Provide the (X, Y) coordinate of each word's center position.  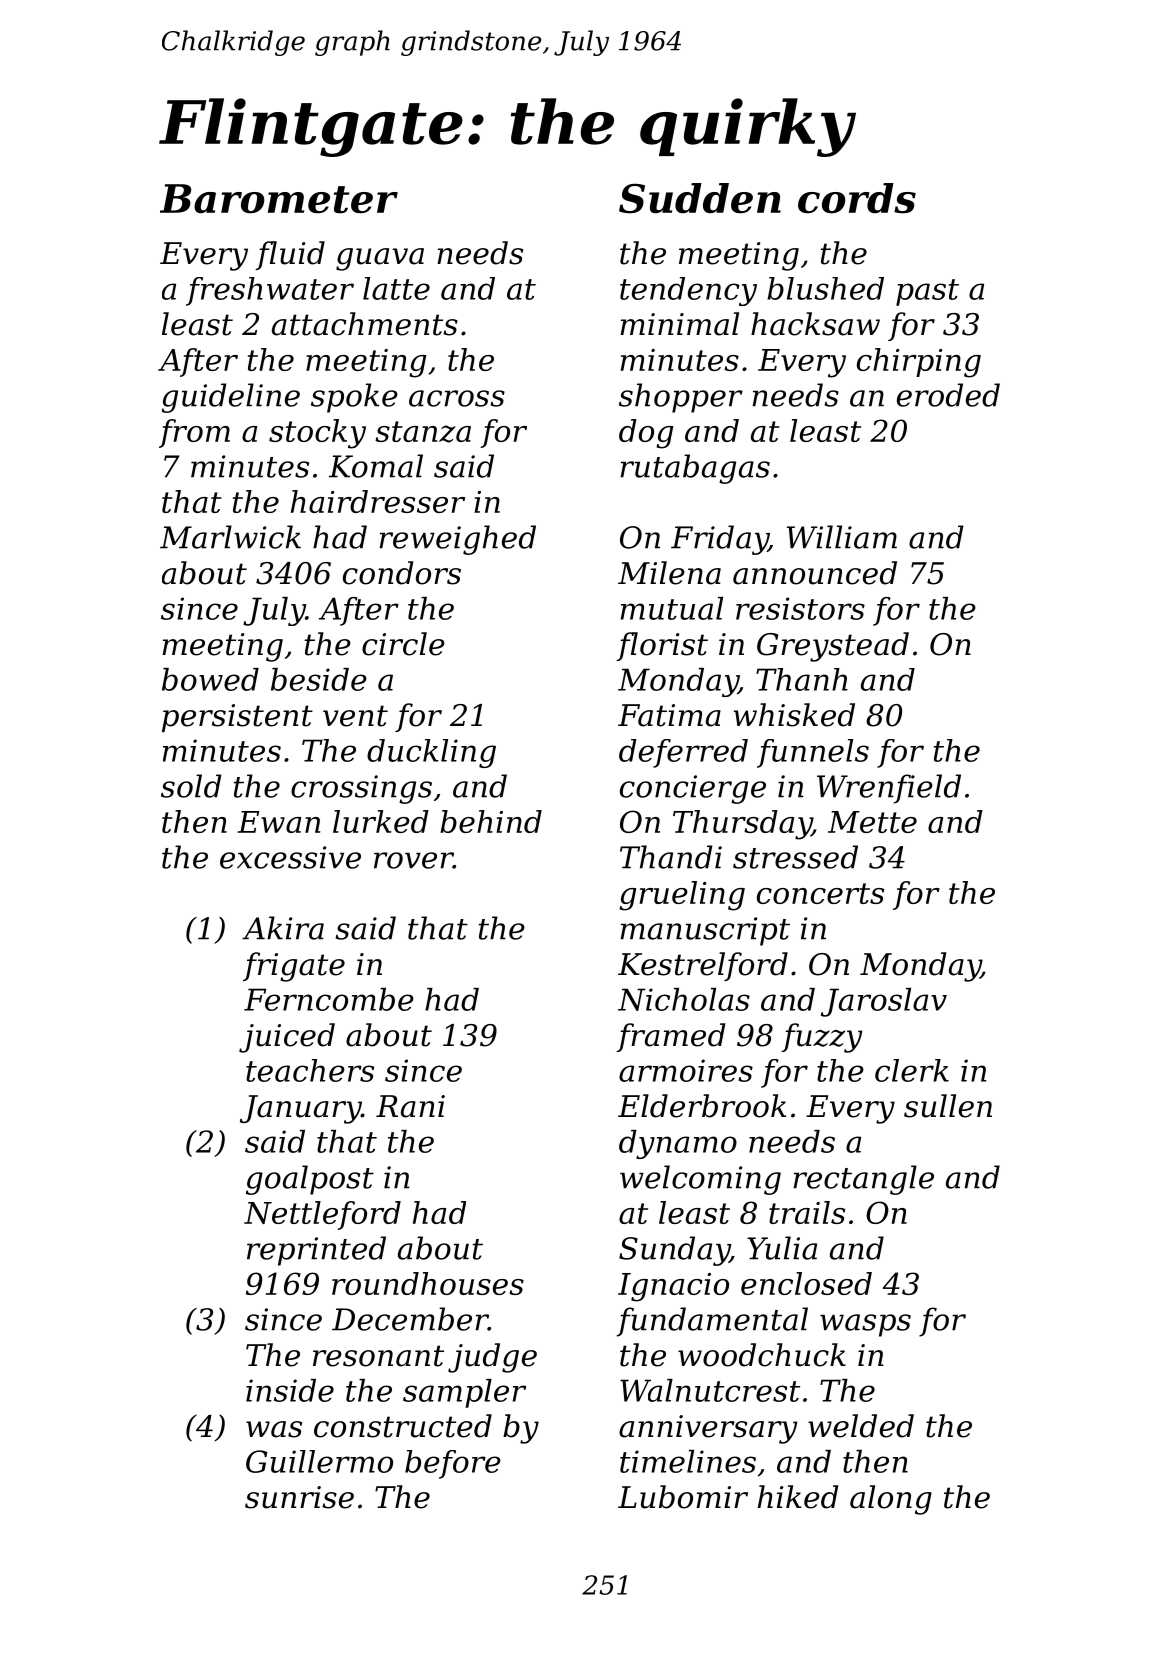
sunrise (299, 1497)
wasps (865, 1325)
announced (815, 573)
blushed (825, 288)
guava (380, 259)
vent (355, 716)
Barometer (279, 199)
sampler (464, 1393)
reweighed (457, 540)
